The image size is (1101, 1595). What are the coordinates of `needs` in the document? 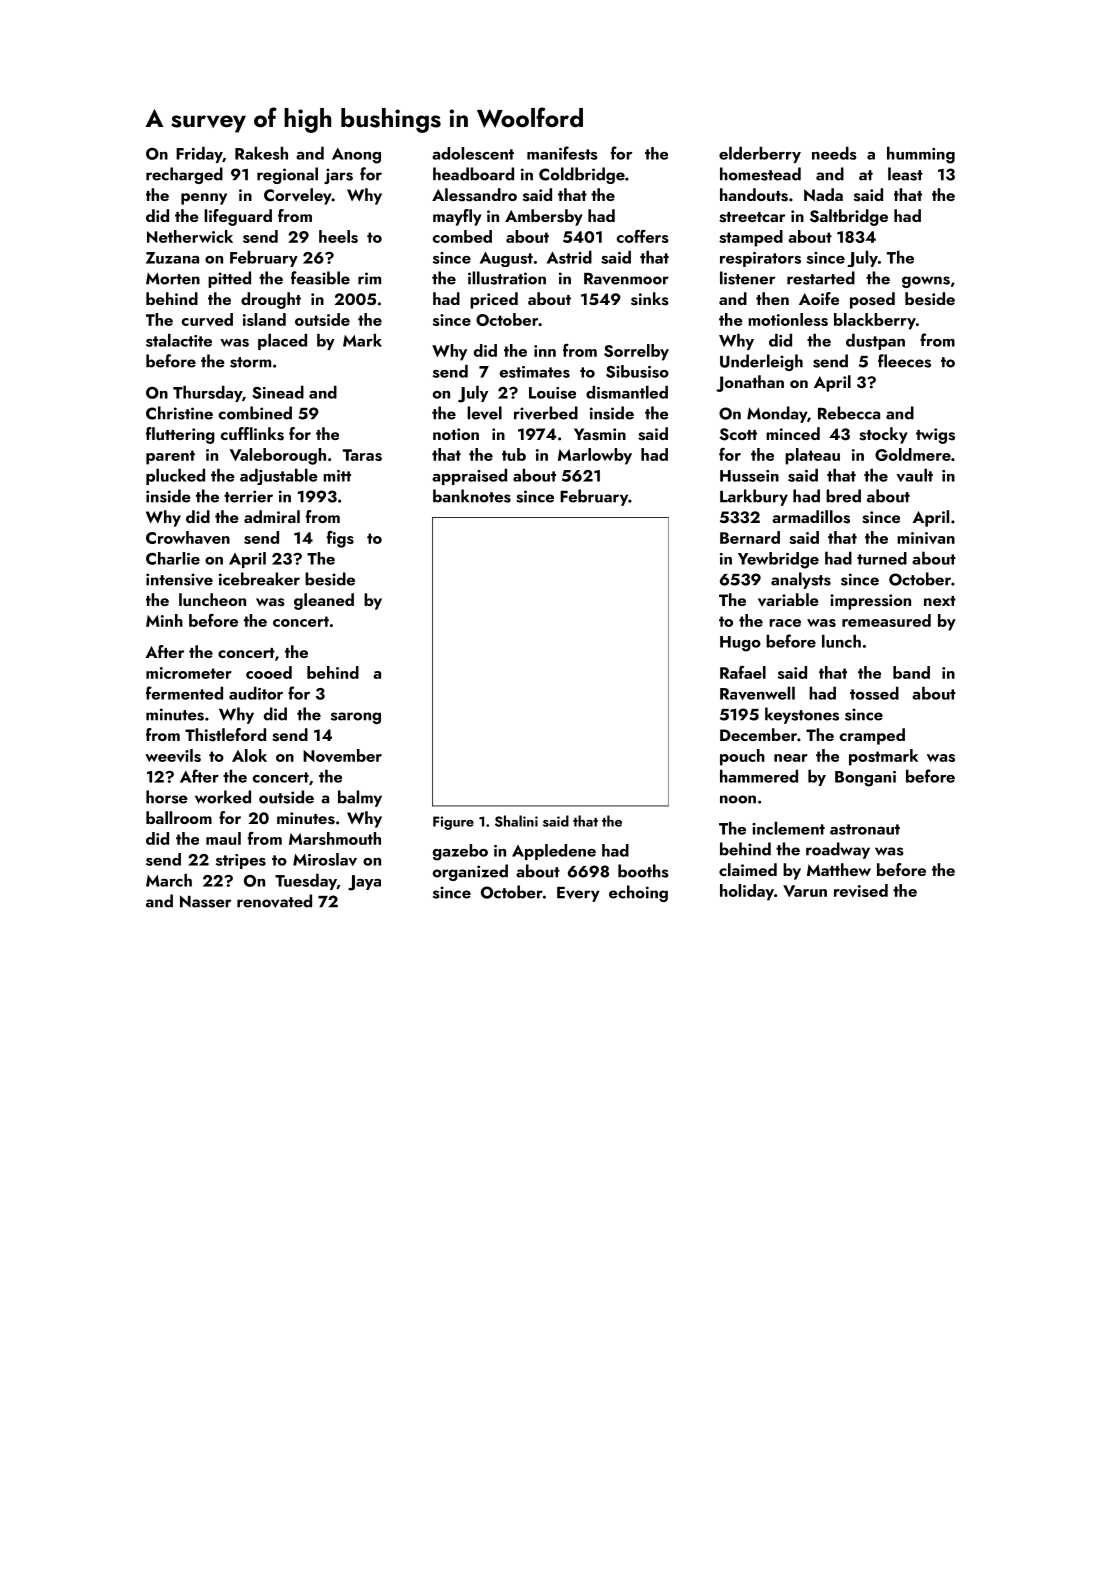 It's located at (834, 153).
